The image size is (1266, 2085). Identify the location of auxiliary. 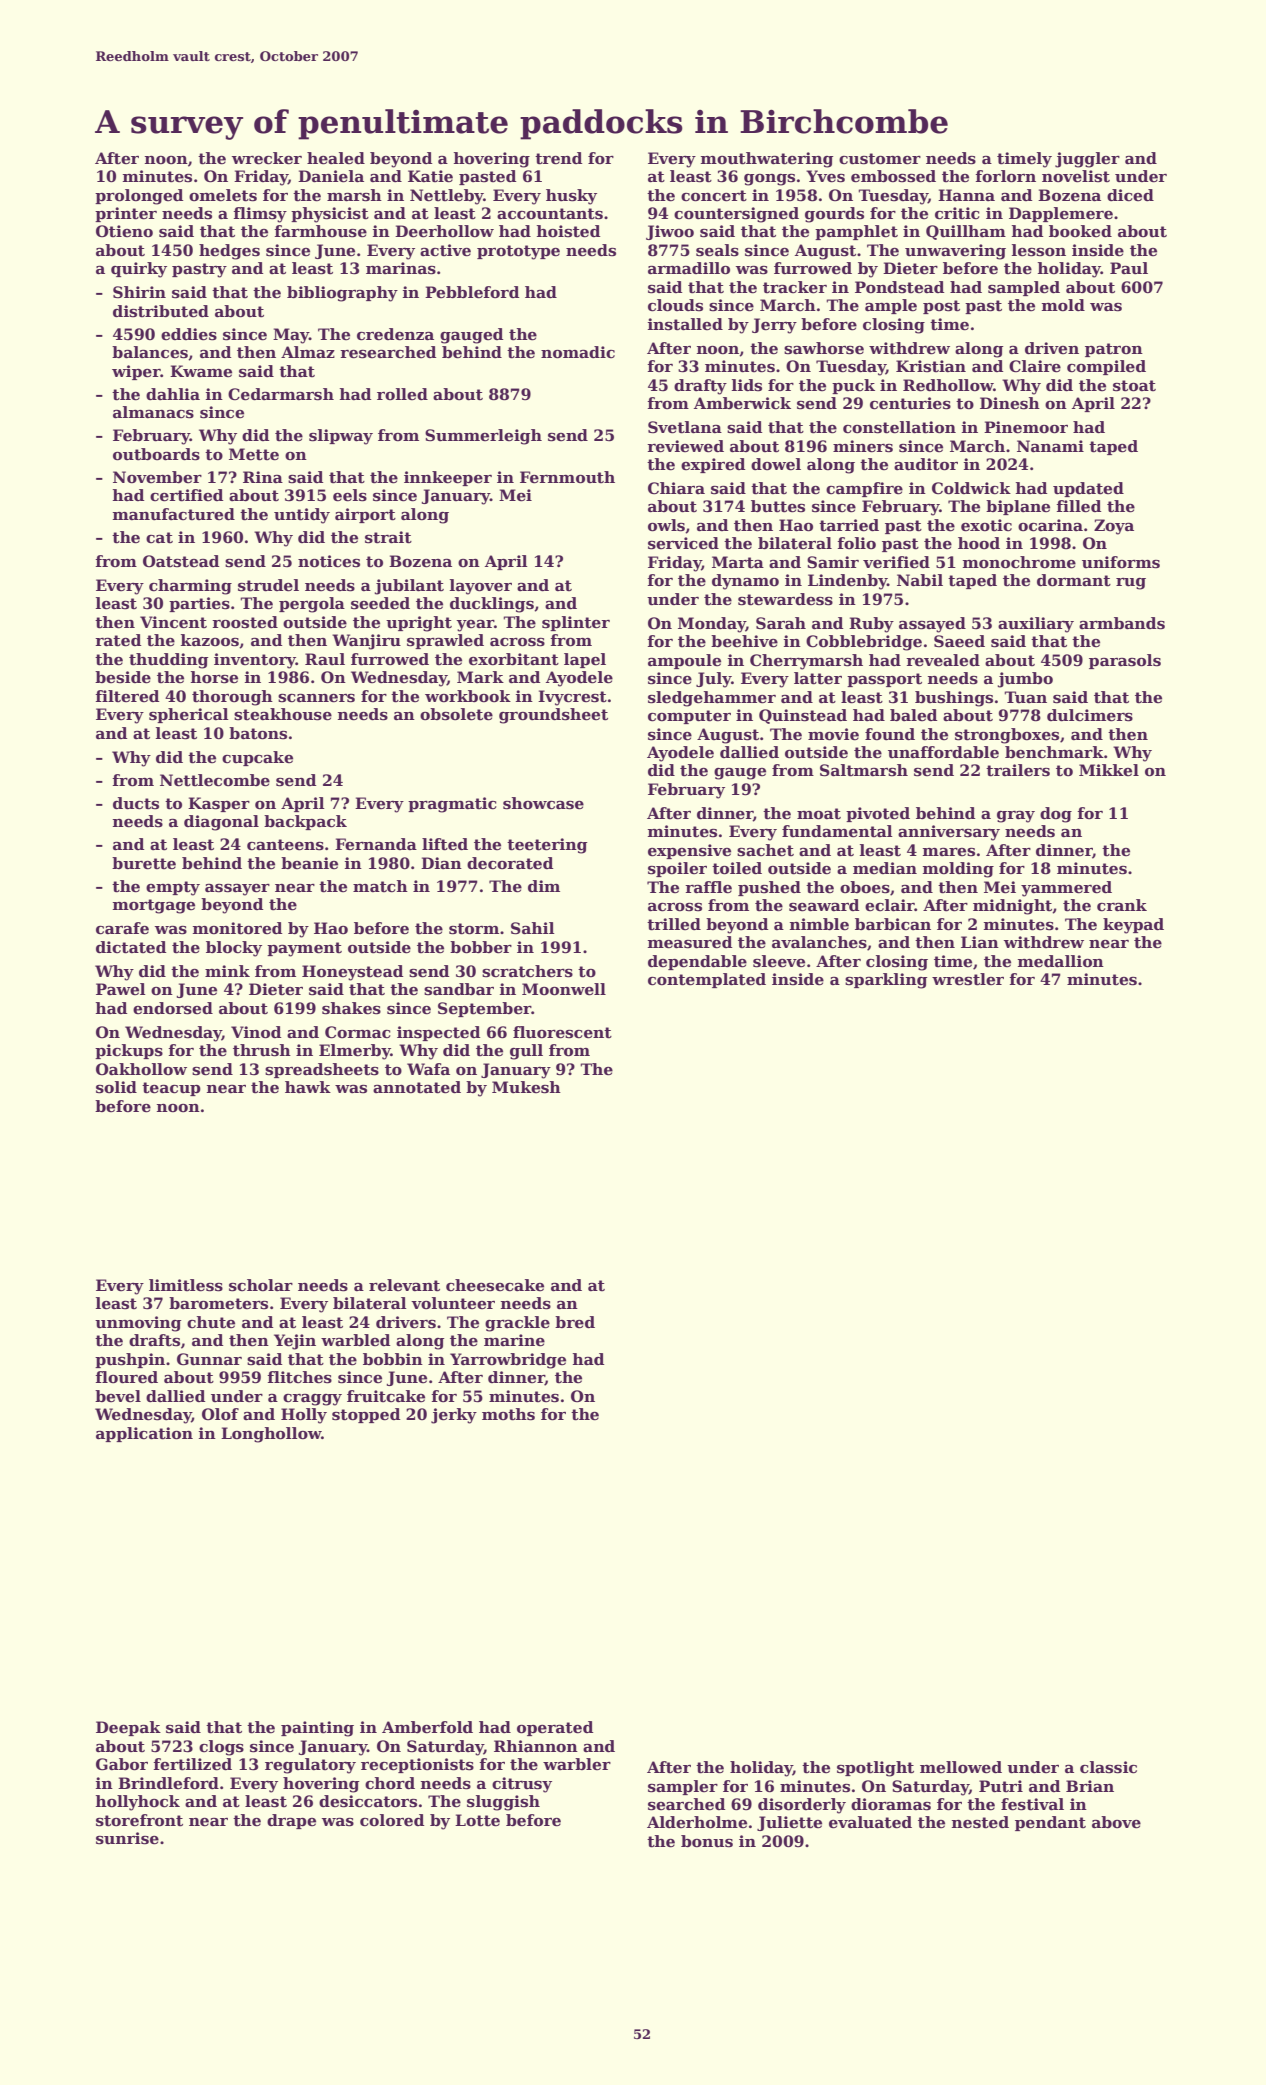
(1036, 625).
